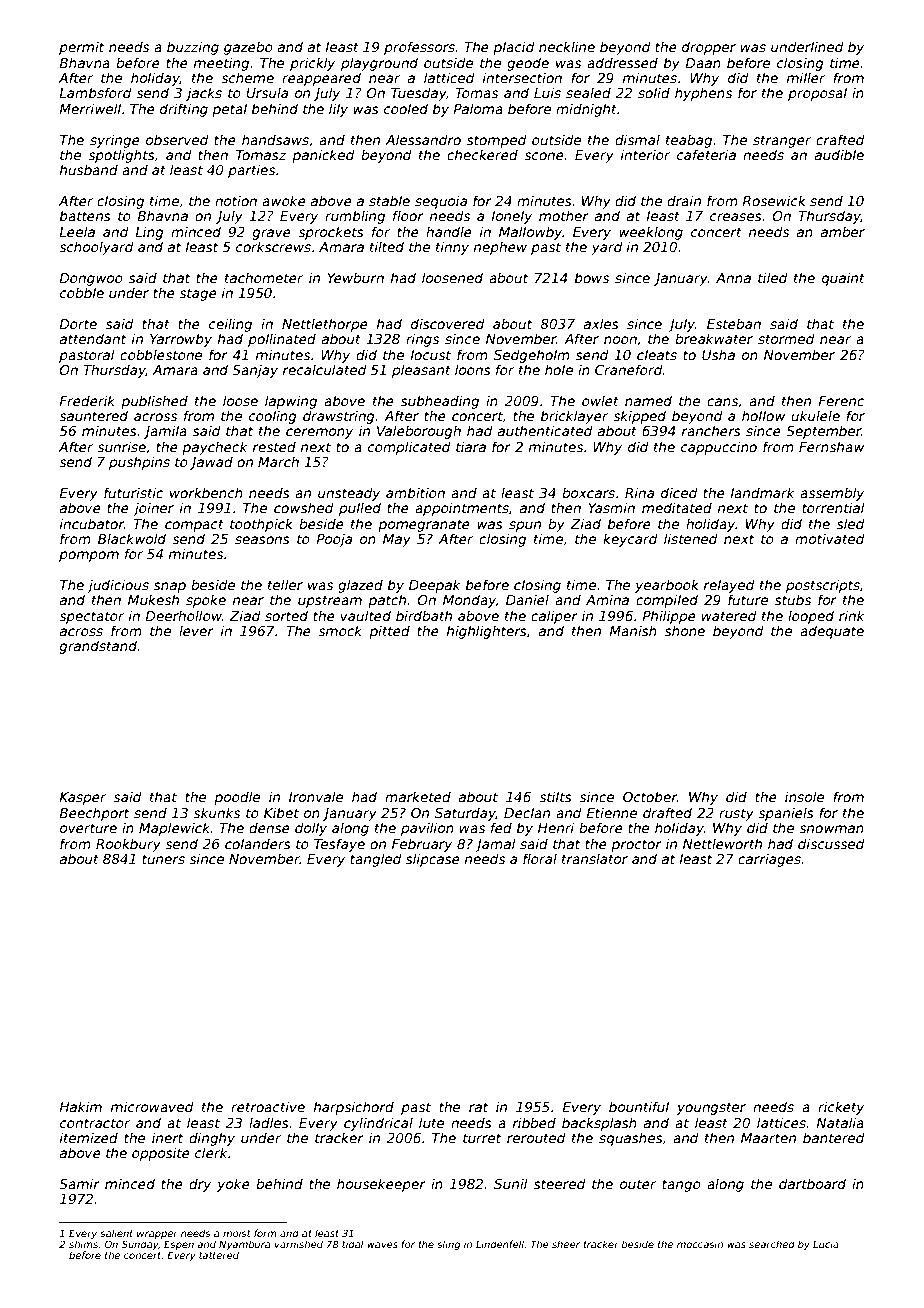 The height and width of the document is (1308, 924). I want to click on battens, so click(85, 215).
